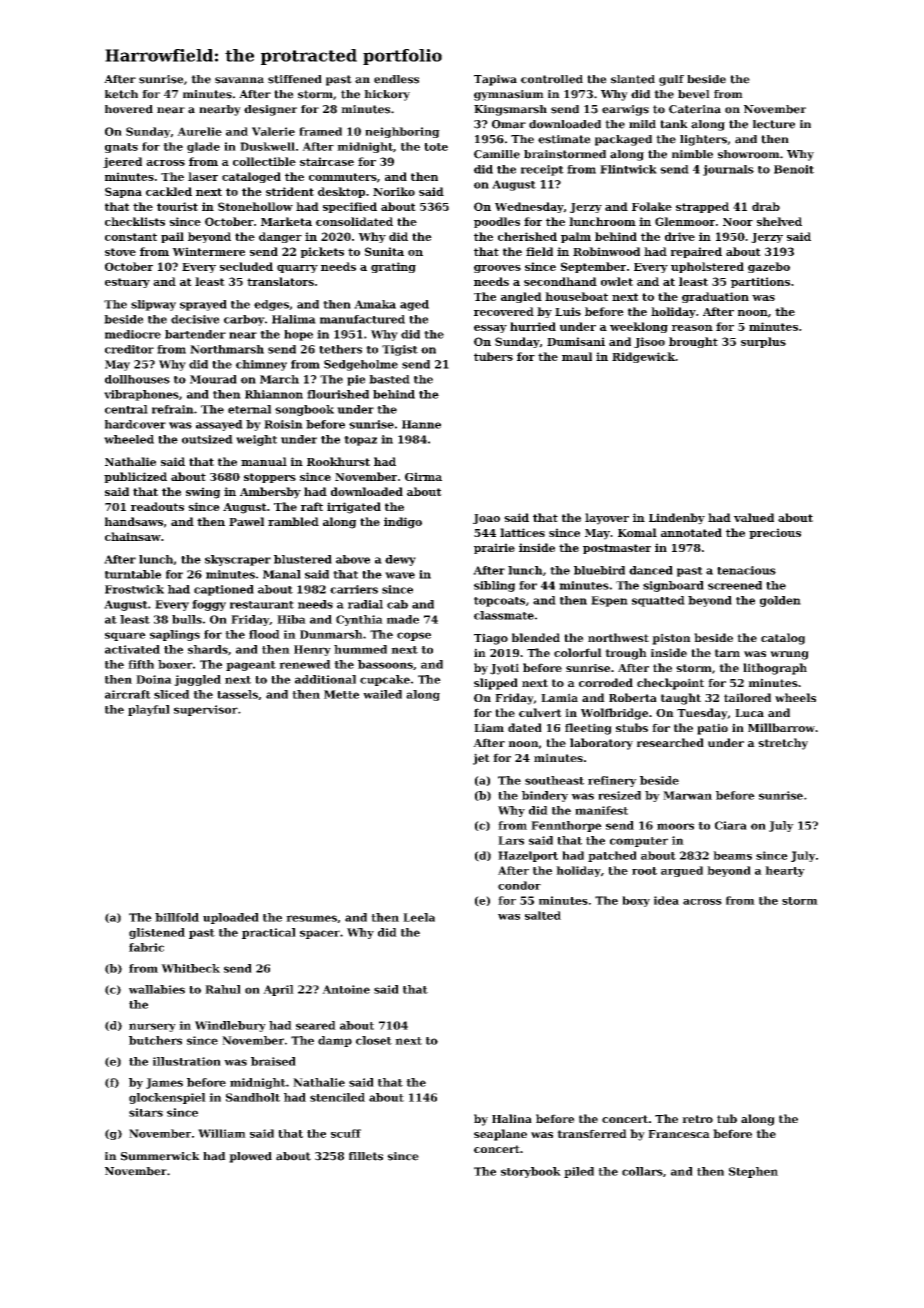 The width and height of the screenshot is (924, 1308). Describe the element at coordinates (519, 885) in the screenshot. I see `condor` at that location.
